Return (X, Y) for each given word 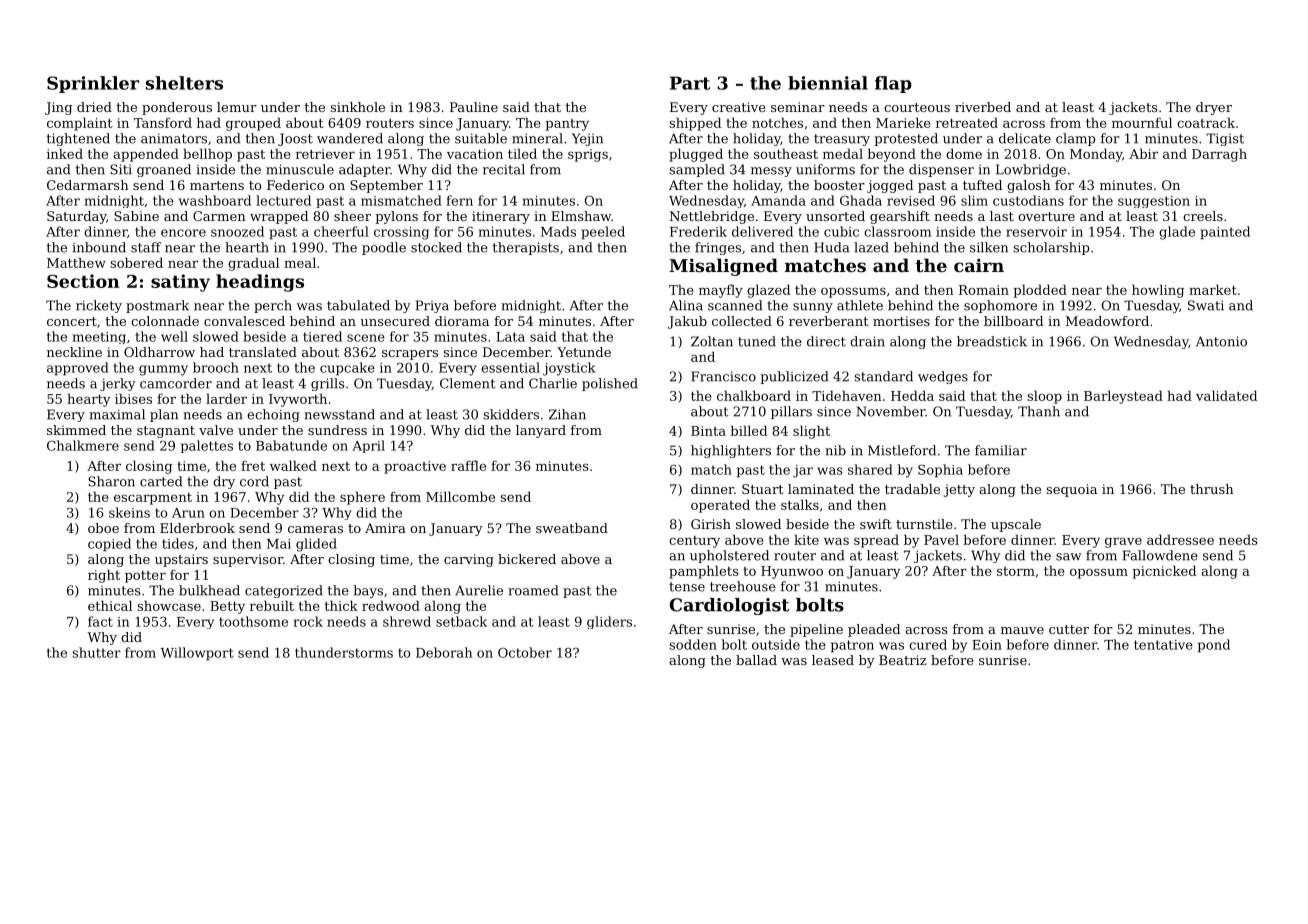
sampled (697, 170)
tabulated (358, 305)
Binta (708, 431)
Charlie (553, 383)
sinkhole (357, 107)
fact (100, 621)
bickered (527, 559)
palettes (207, 446)
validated (1226, 395)
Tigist (1225, 139)
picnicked (1164, 572)
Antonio (1221, 341)
